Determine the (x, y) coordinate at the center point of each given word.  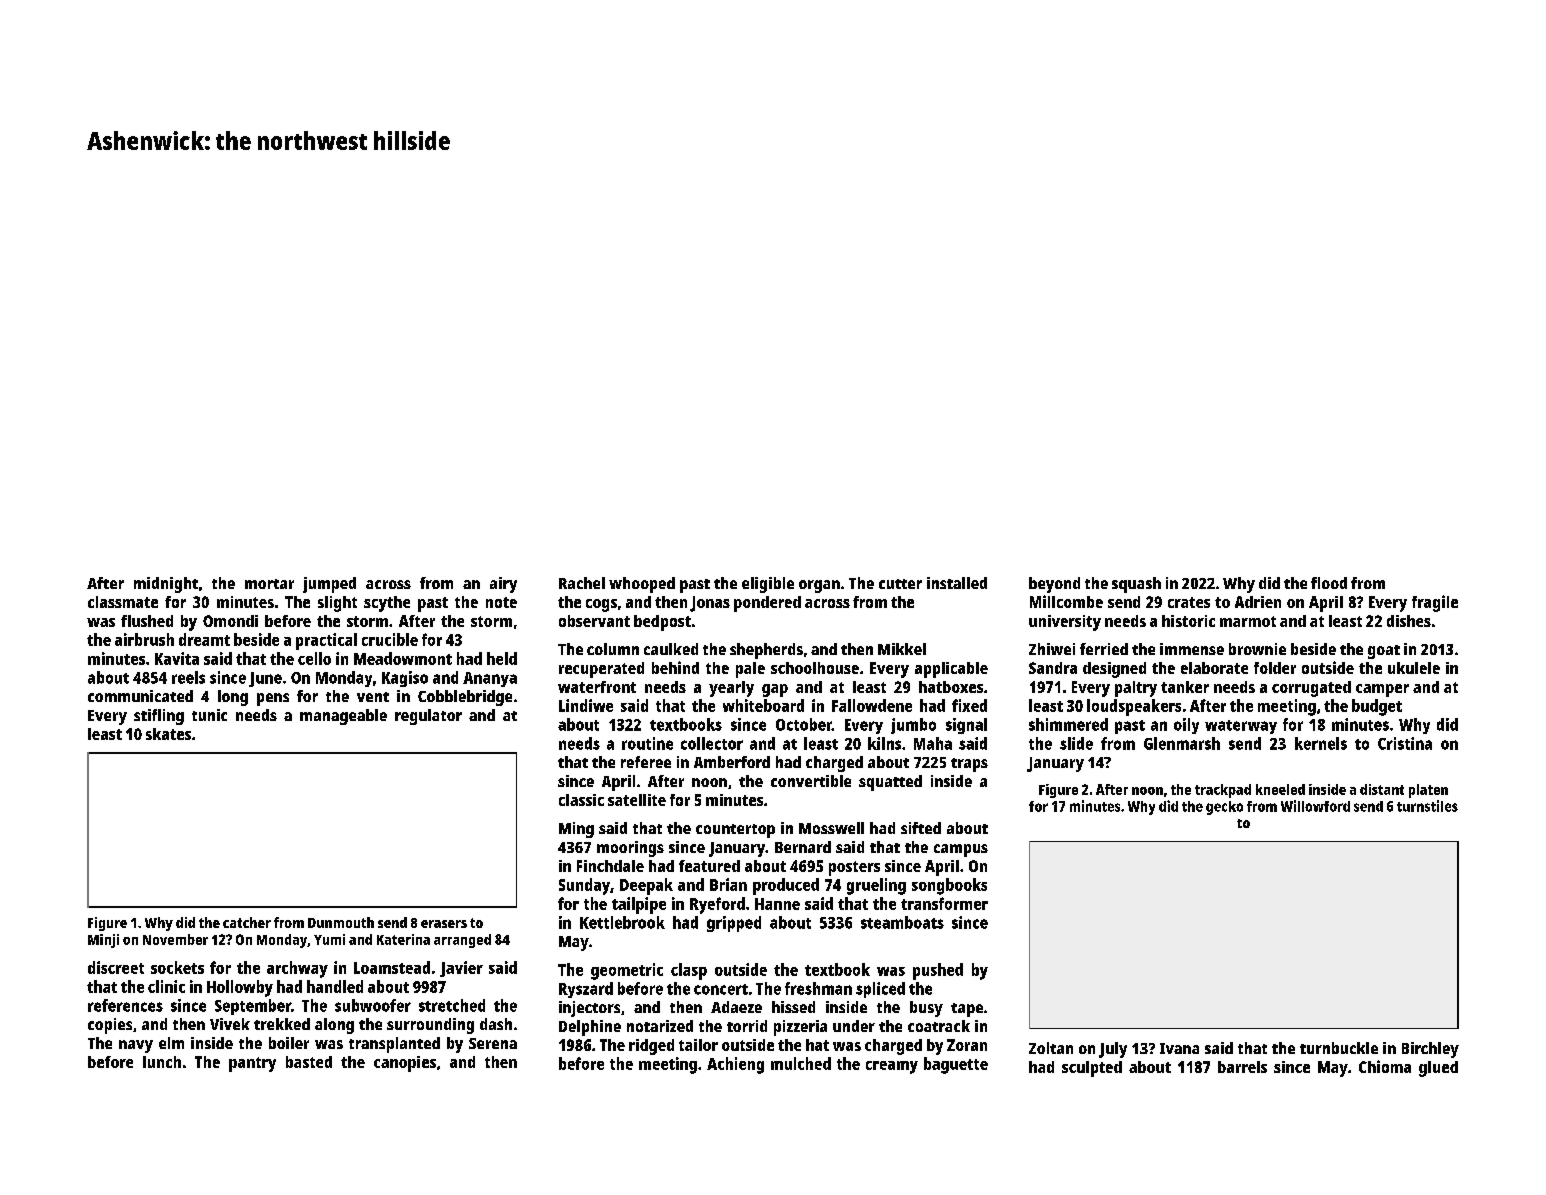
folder (1275, 668)
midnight (166, 585)
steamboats (902, 922)
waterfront (597, 687)
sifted (921, 828)
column (613, 649)
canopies (405, 1064)
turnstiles (1427, 806)
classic (581, 800)
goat (1384, 652)
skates (168, 734)
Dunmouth (341, 922)
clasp (689, 971)
